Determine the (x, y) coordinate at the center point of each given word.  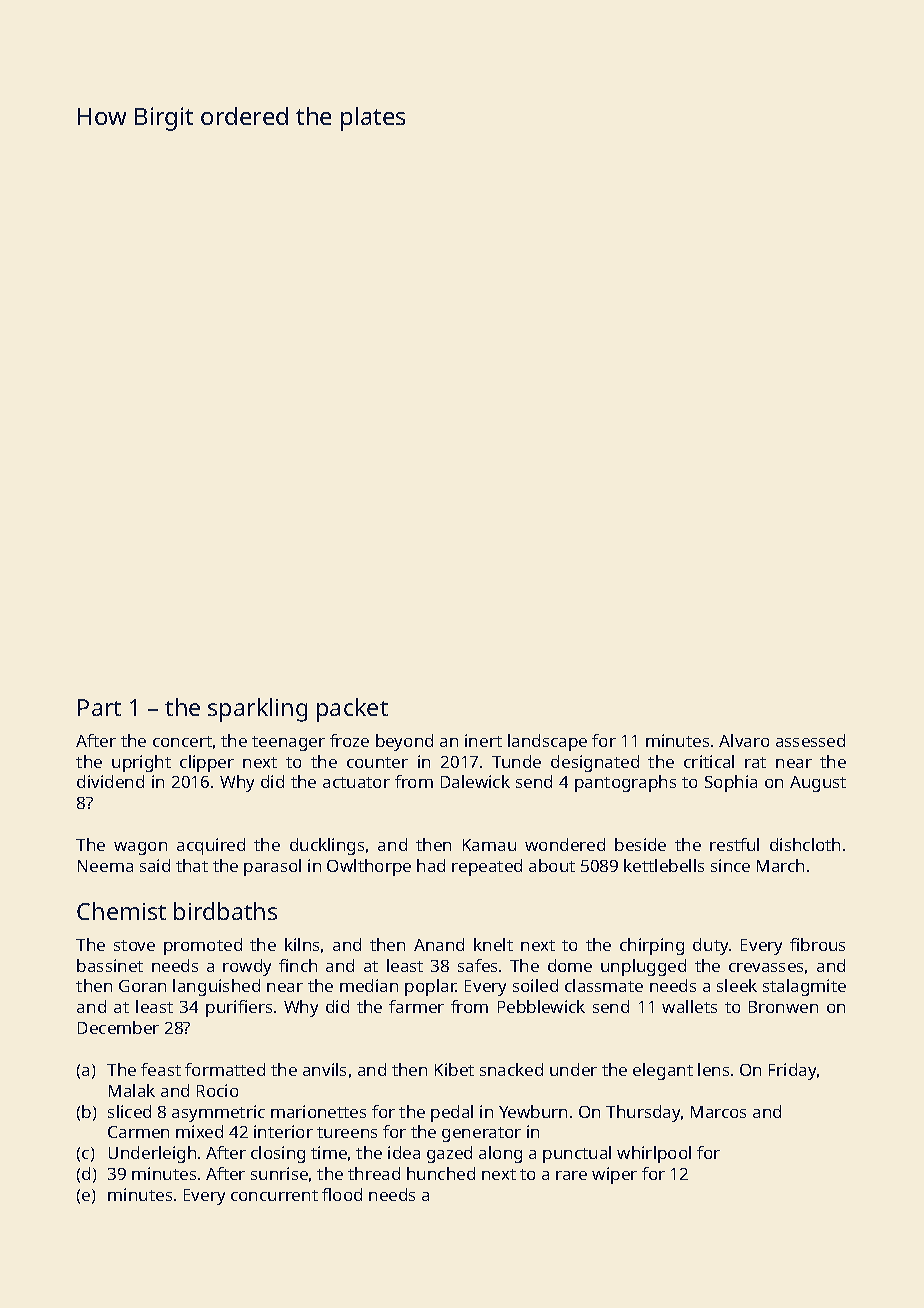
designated (595, 763)
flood (342, 1194)
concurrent (274, 1195)
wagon (140, 848)
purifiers (239, 1008)
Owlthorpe (369, 867)
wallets (689, 1006)
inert (483, 740)
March (780, 865)
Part (99, 707)
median (369, 985)
